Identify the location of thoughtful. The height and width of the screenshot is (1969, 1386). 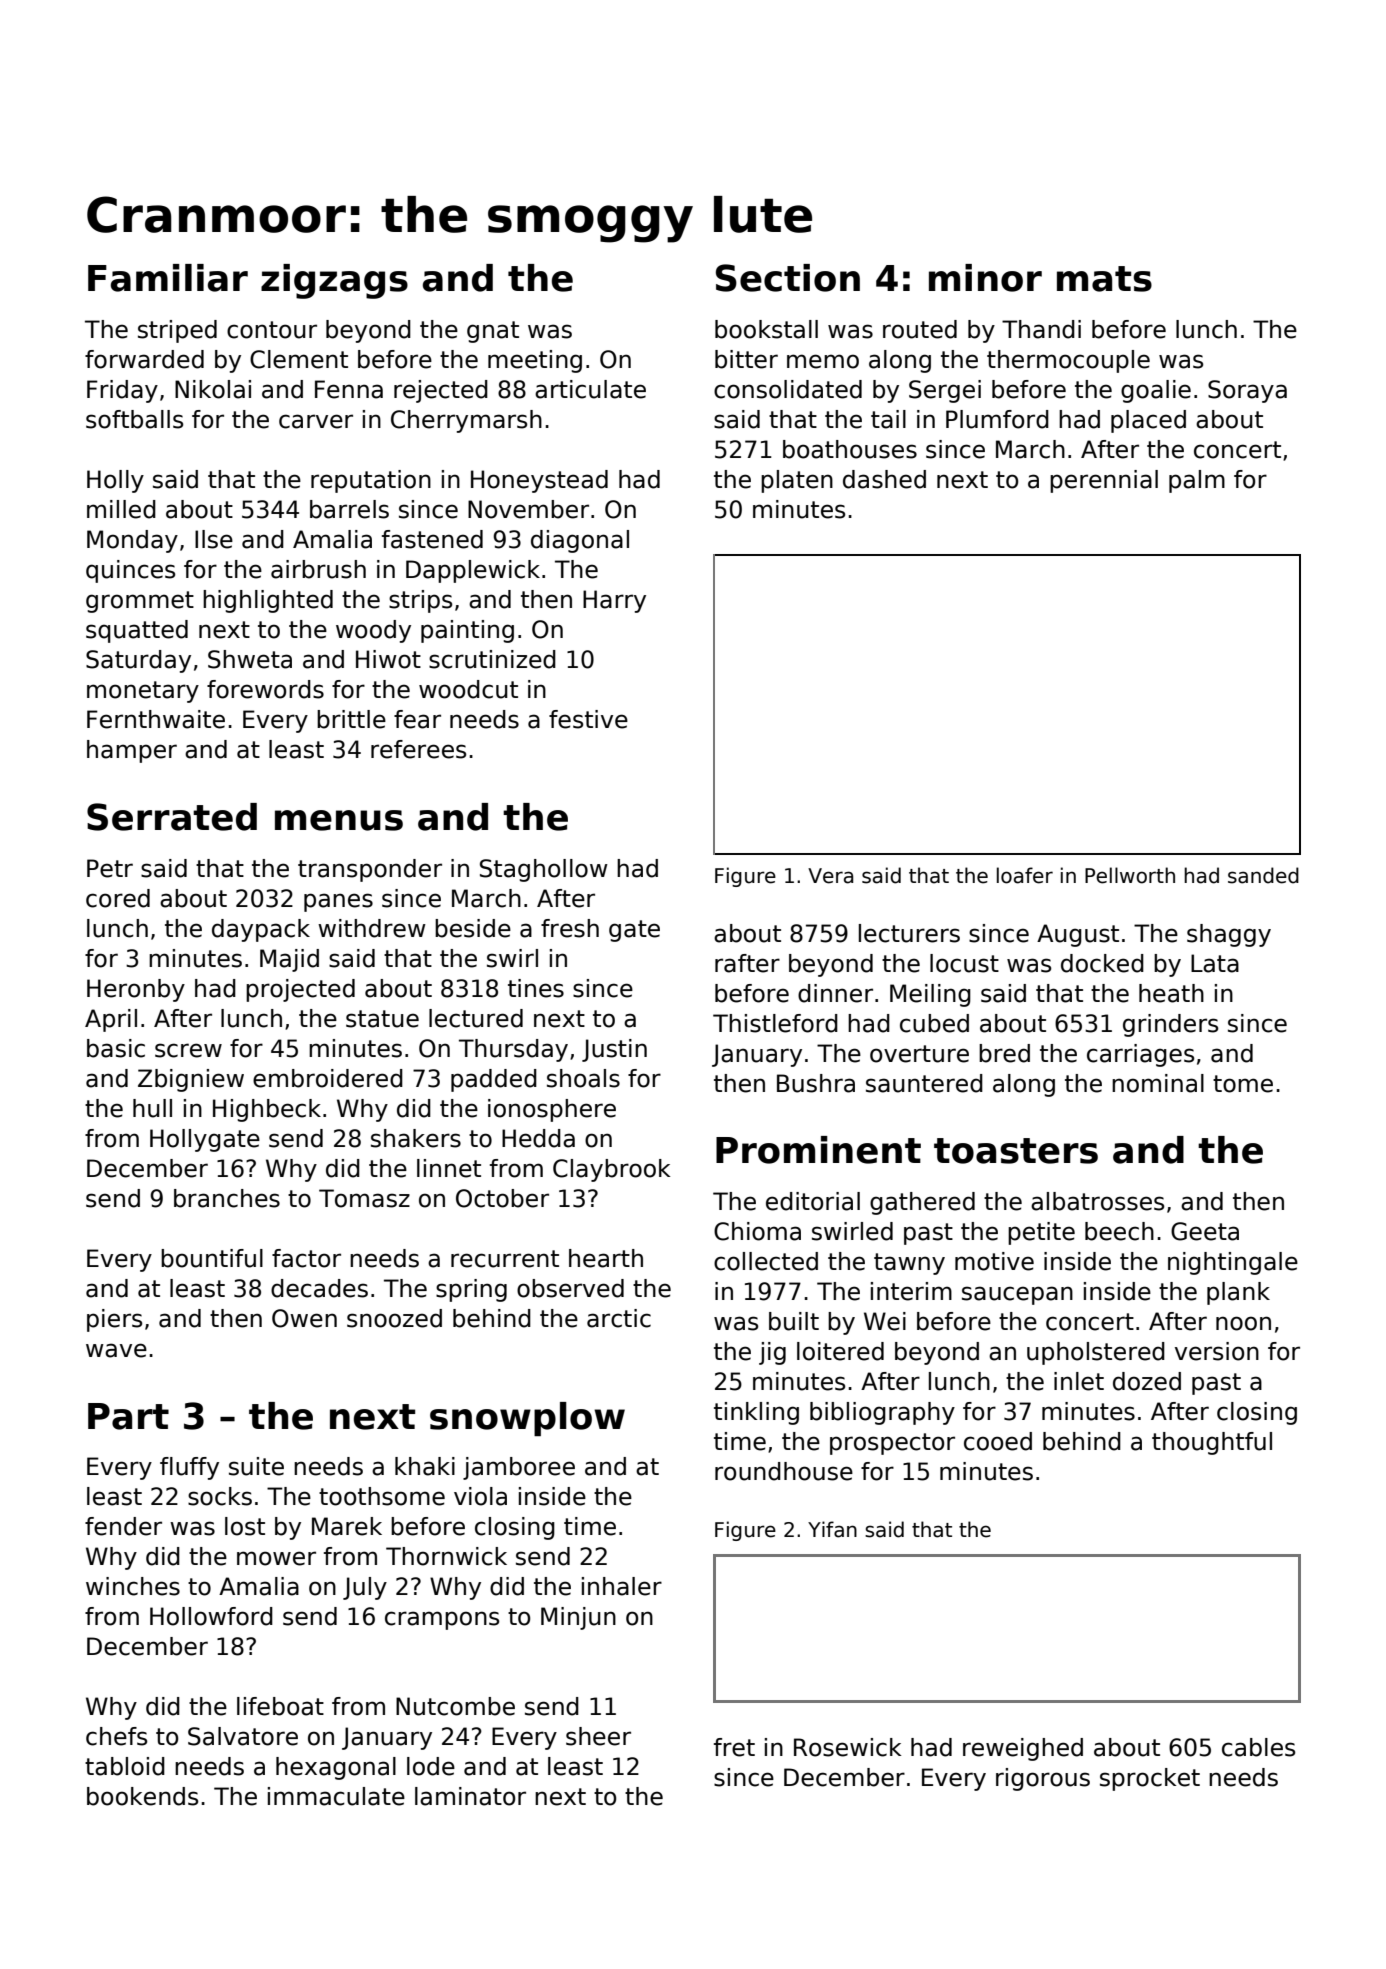
(1212, 1443).
